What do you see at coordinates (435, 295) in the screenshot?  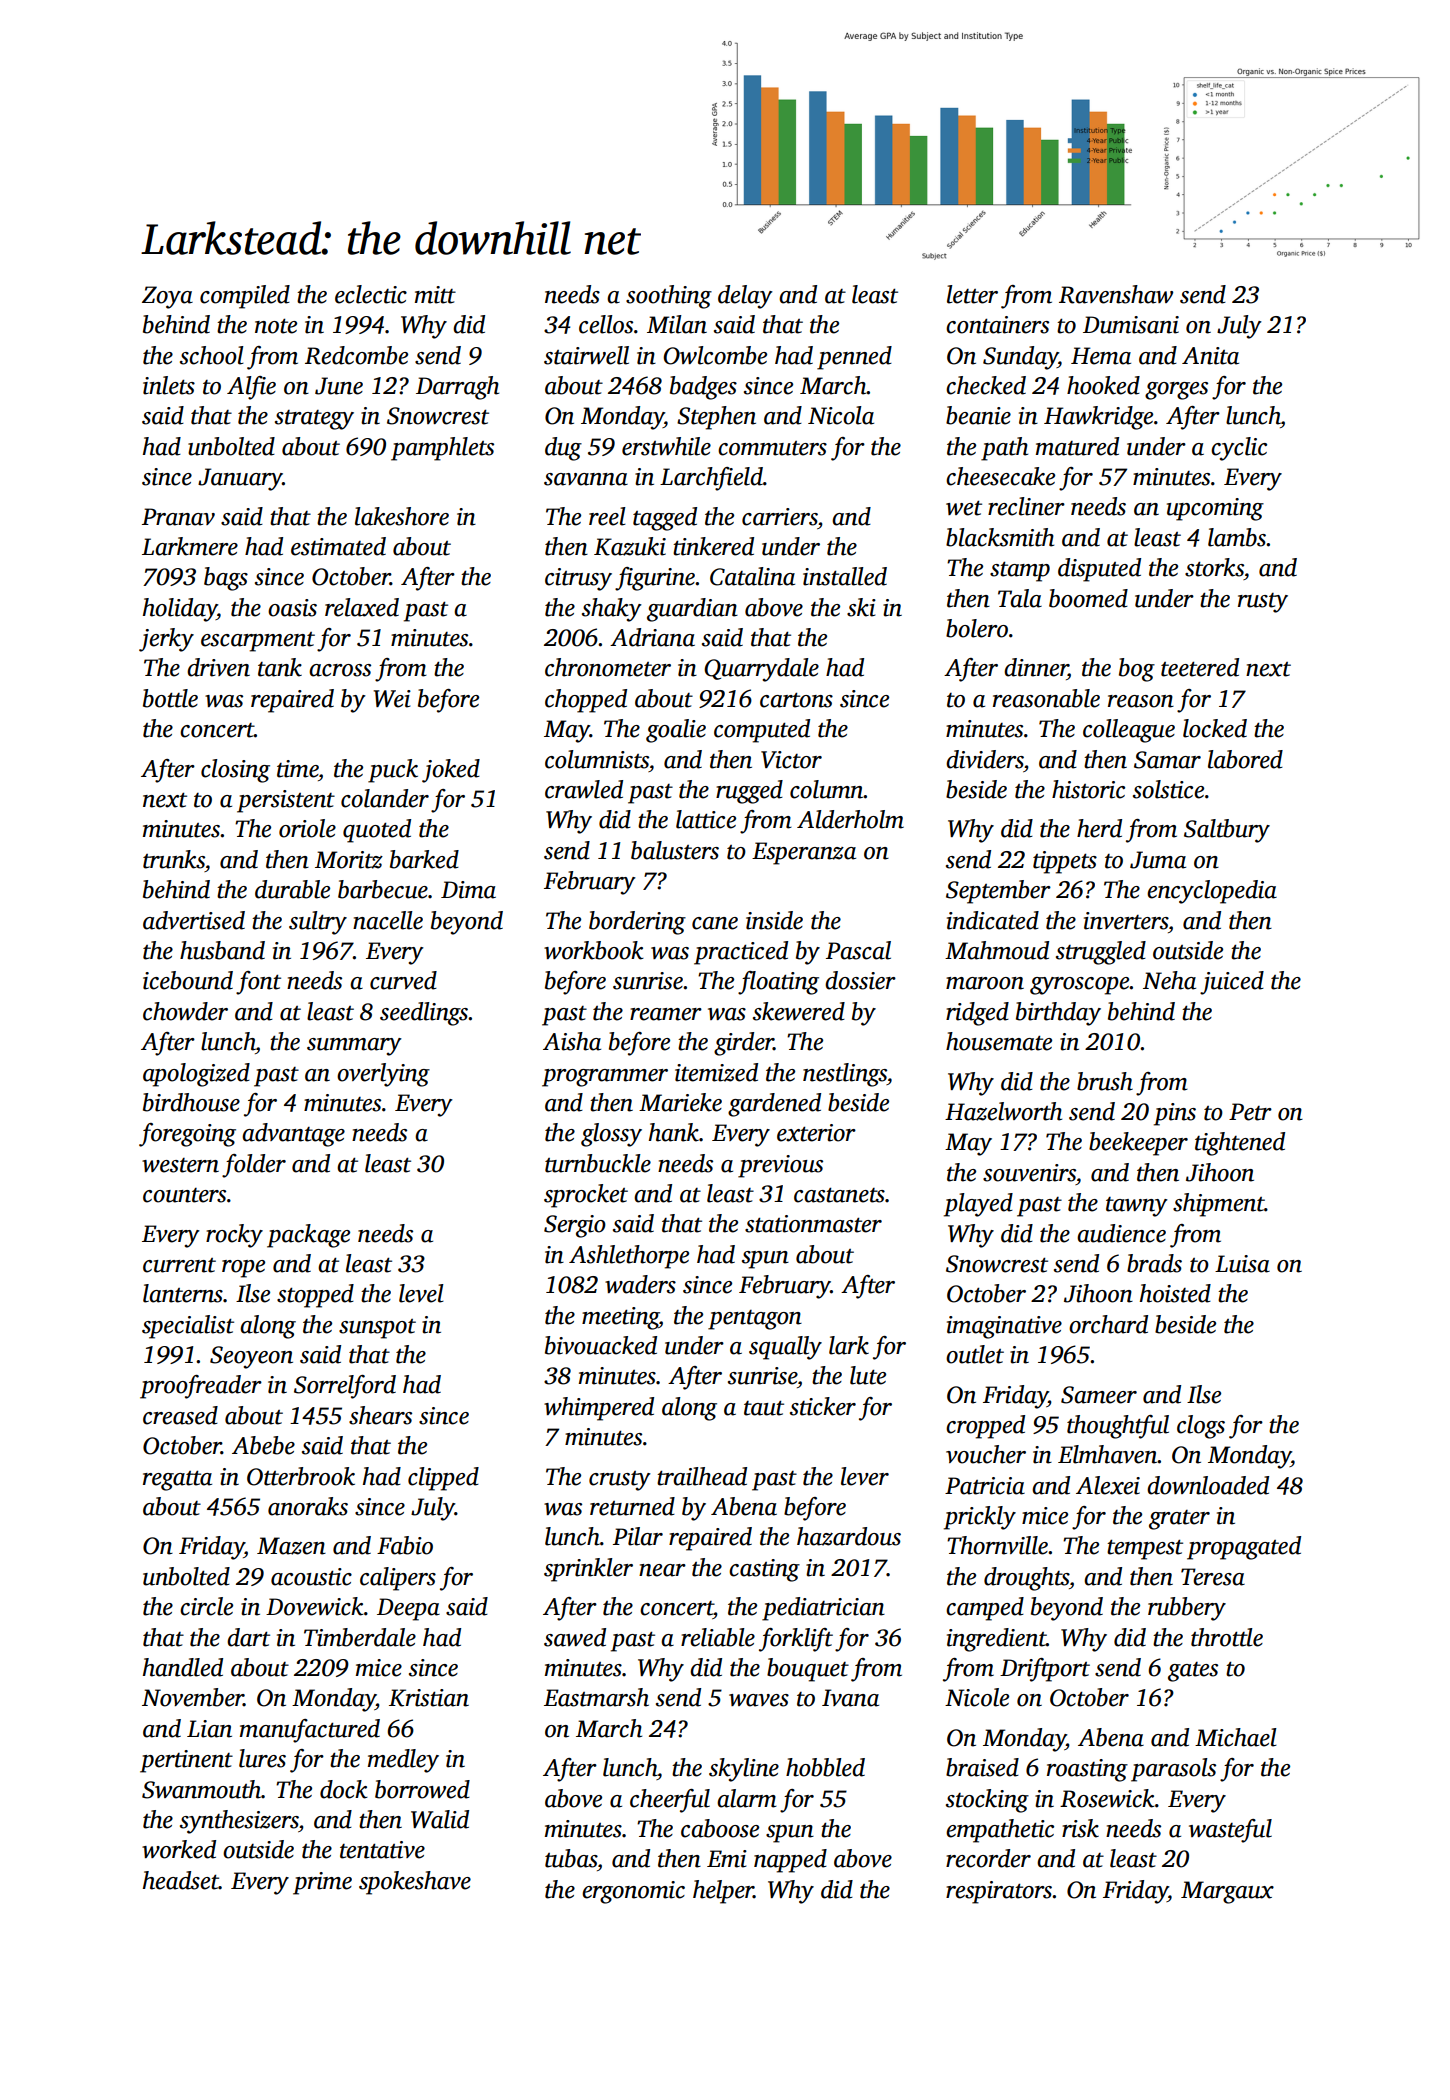 I see `mitt` at bounding box center [435, 295].
